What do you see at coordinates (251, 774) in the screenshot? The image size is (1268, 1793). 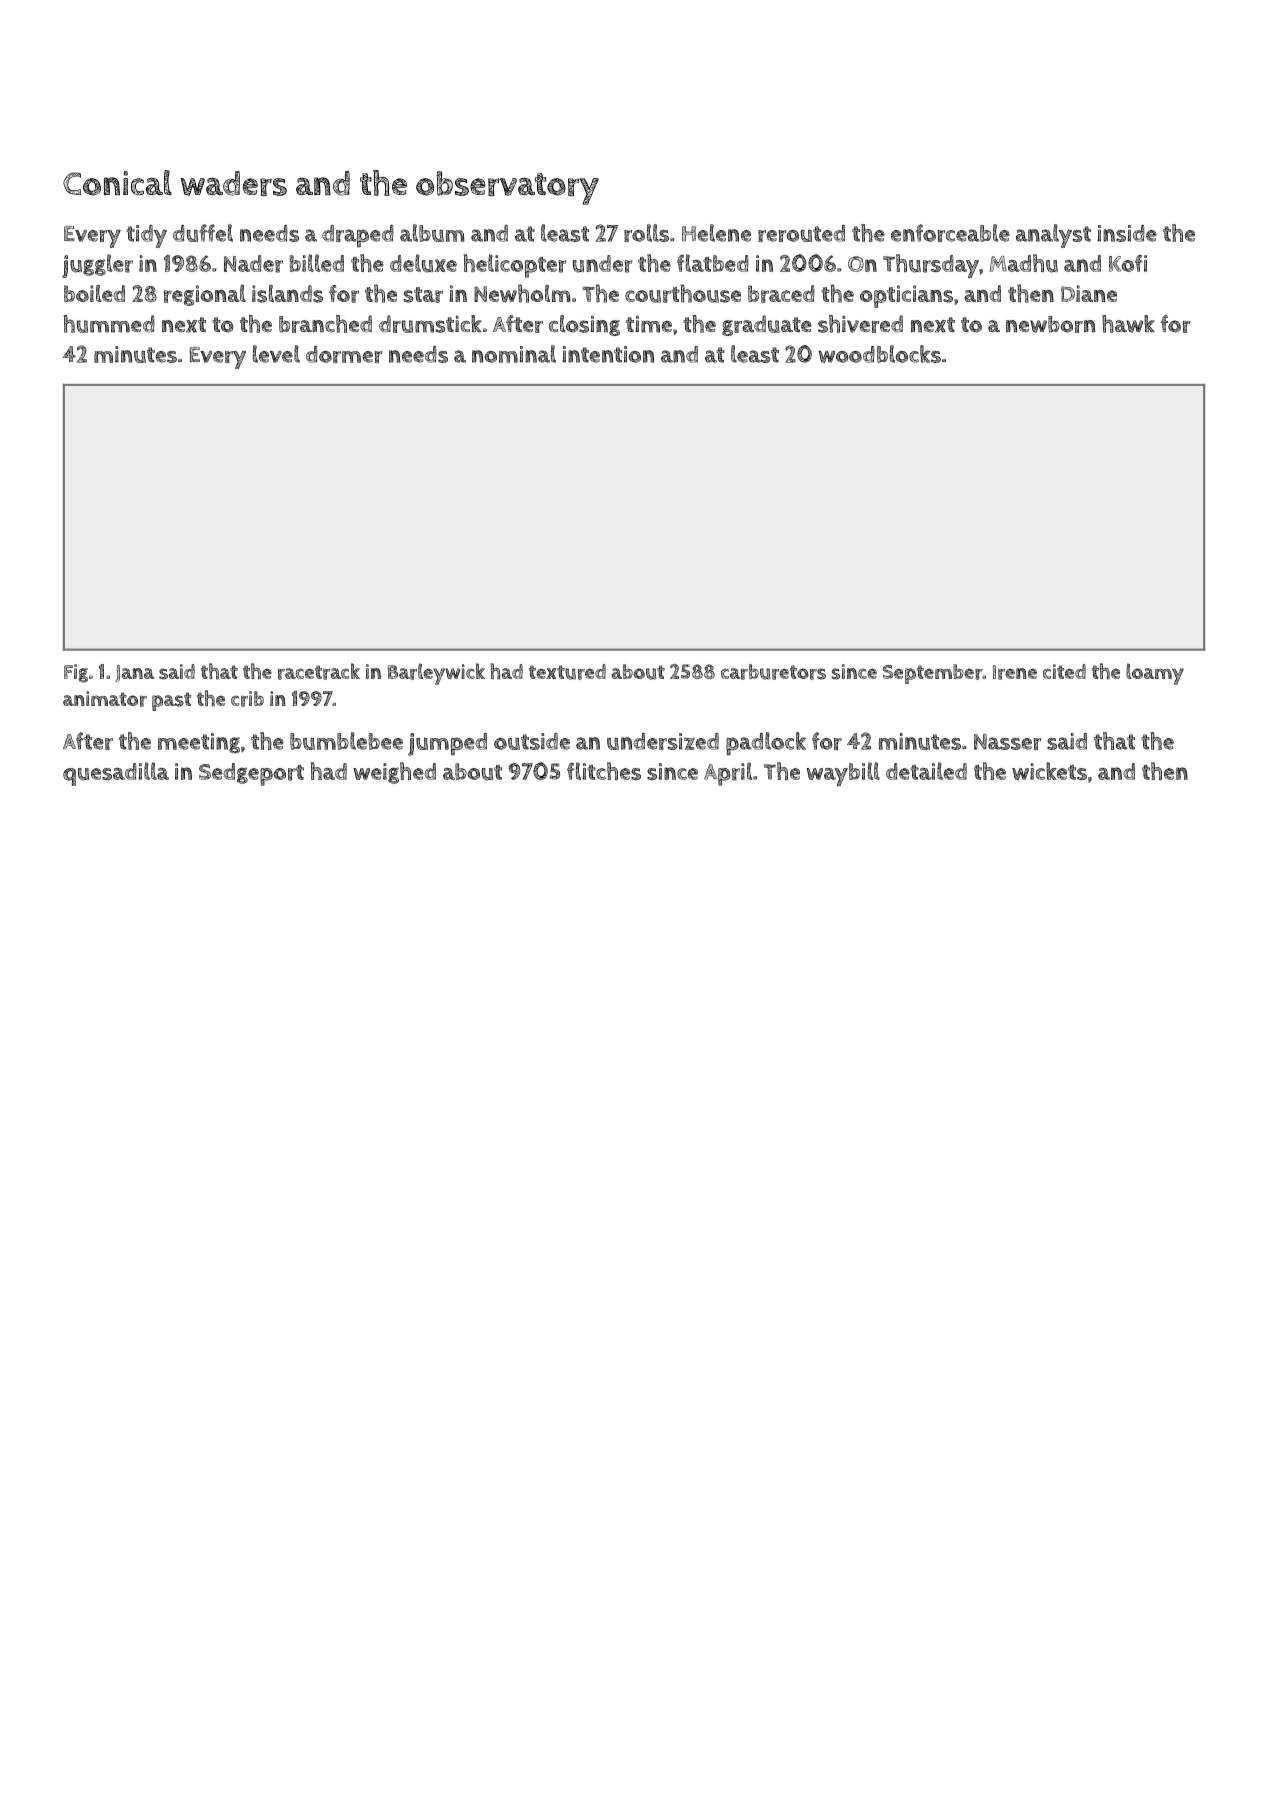 I see `Sedgeport` at bounding box center [251, 774].
